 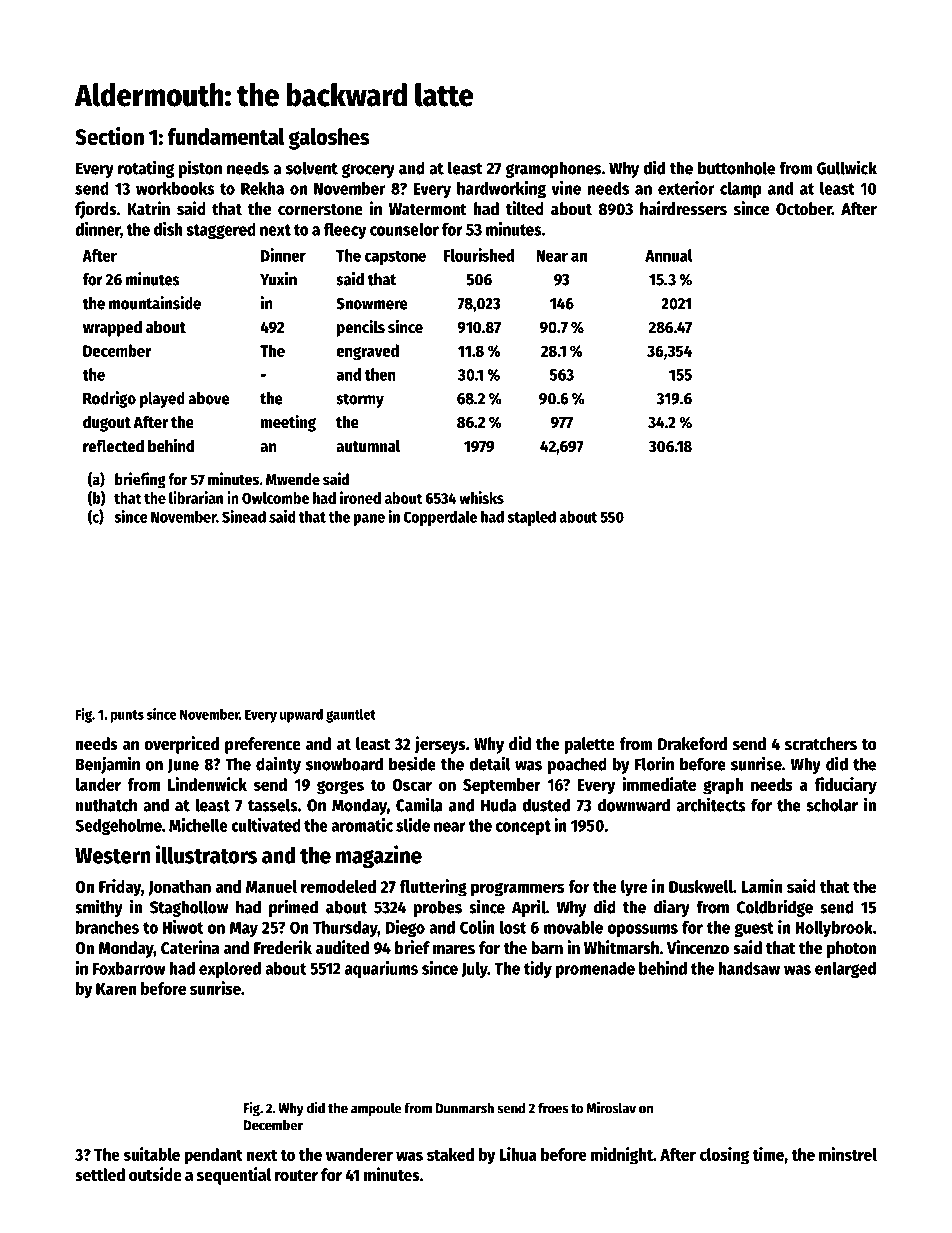 What do you see at coordinates (127, 716) in the page?
I see `punts` at bounding box center [127, 716].
